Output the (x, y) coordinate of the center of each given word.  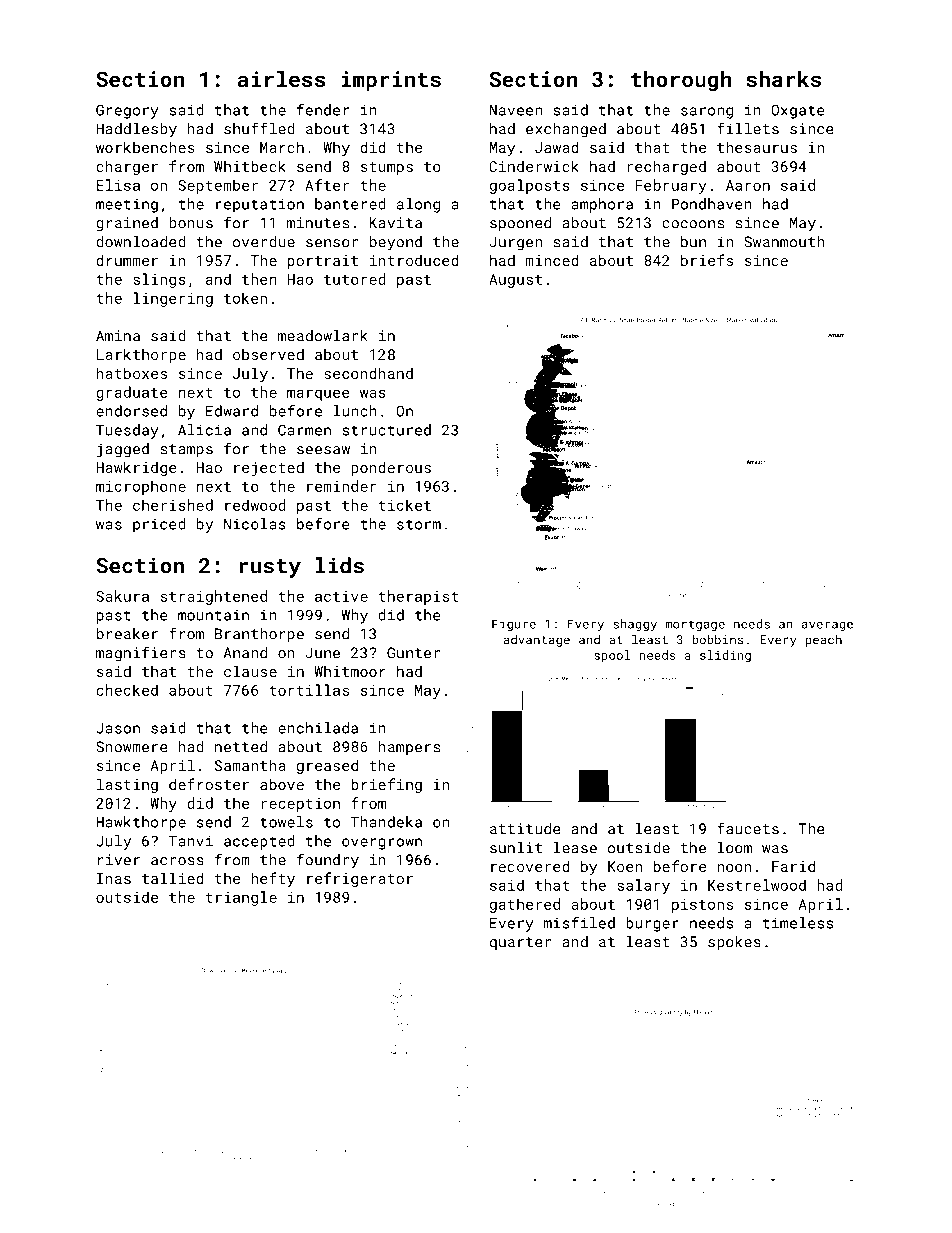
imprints (391, 81)
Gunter (413, 653)
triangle (241, 898)
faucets (748, 828)
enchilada (318, 728)
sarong (707, 113)
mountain (213, 615)
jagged (123, 450)
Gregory (127, 111)
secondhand (368, 373)
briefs (707, 260)
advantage (537, 641)
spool (612, 656)
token (245, 298)
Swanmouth (784, 242)
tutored (355, 279)
